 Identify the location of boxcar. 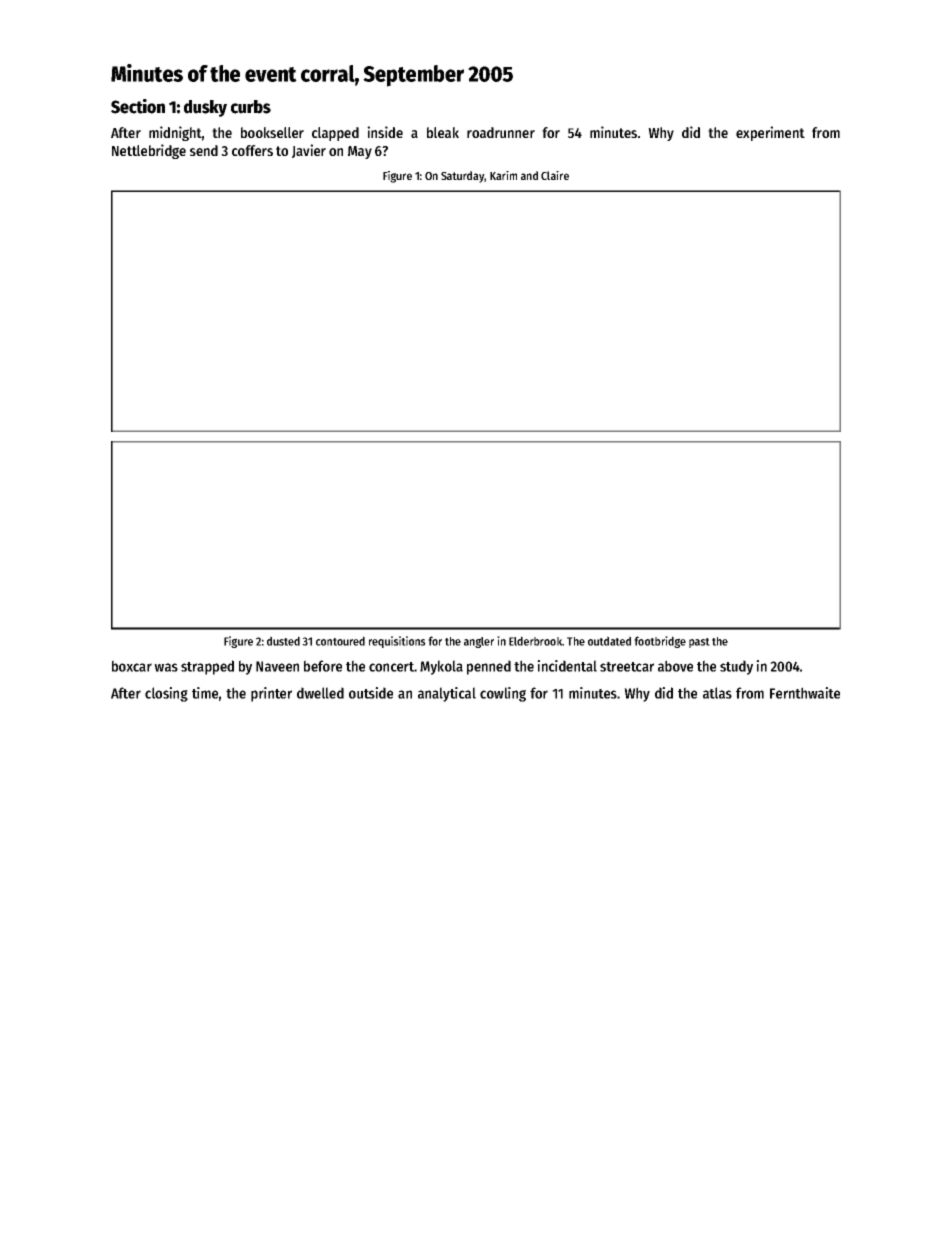
(132, 666).
